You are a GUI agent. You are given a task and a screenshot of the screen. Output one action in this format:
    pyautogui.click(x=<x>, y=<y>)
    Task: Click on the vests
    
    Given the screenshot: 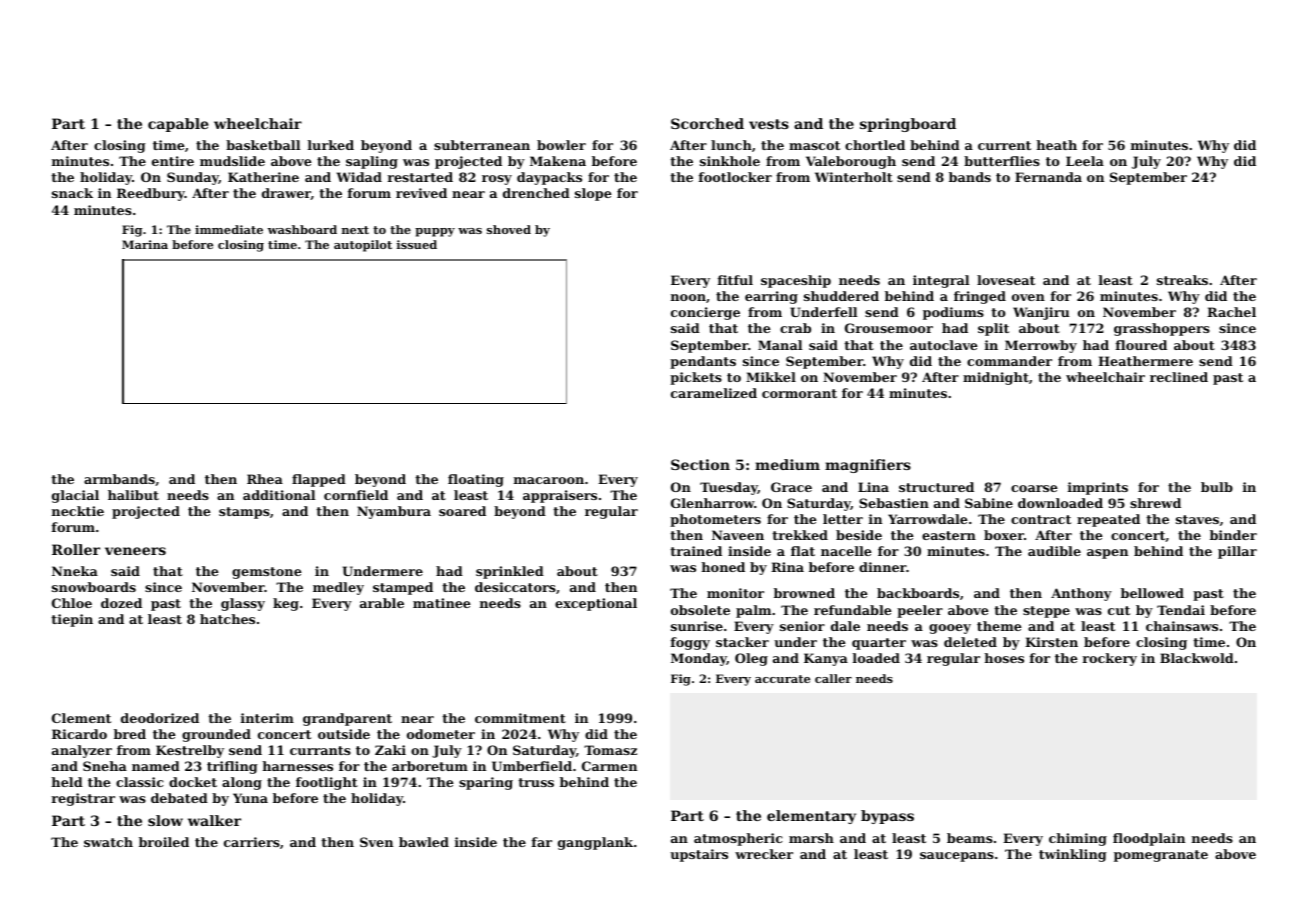 What is the action you would take?
    pyautogui.click(x=769, y=124)
